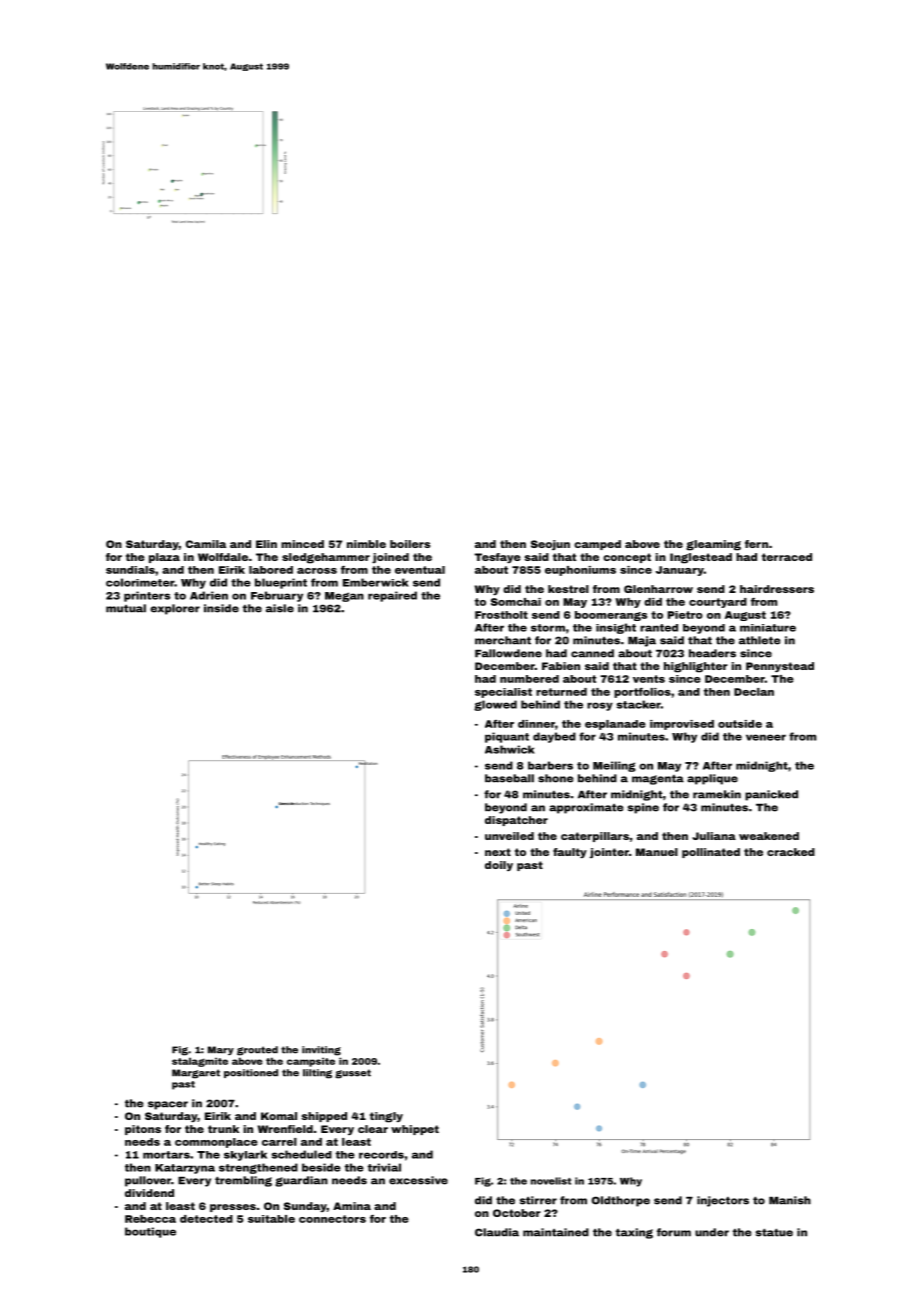 Image resolution: width=924 pixels, height=1308 pixels. Describe the element at coordinates (206, 1219) in the screenshot. I see `detected` at that location.
